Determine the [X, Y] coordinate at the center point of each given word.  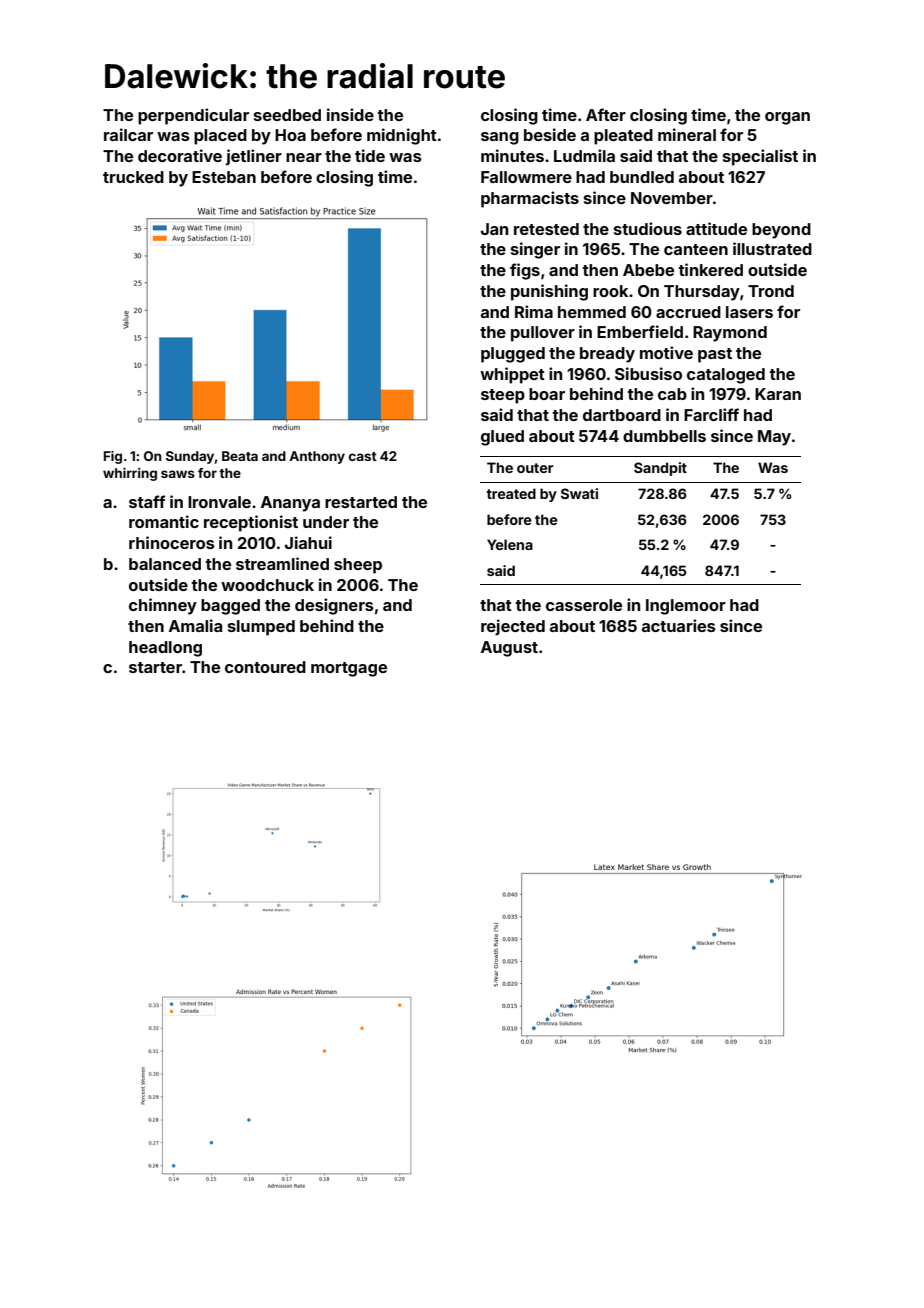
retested [546, 229]
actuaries [679, 625]
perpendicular [193, 116]
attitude [716, 228]
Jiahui [308, 542]
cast [363, 456]
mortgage [349, 669]
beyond [781, 231]
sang [500, 138]
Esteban [224, 177]
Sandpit [660, 469]
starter [155, 667]
